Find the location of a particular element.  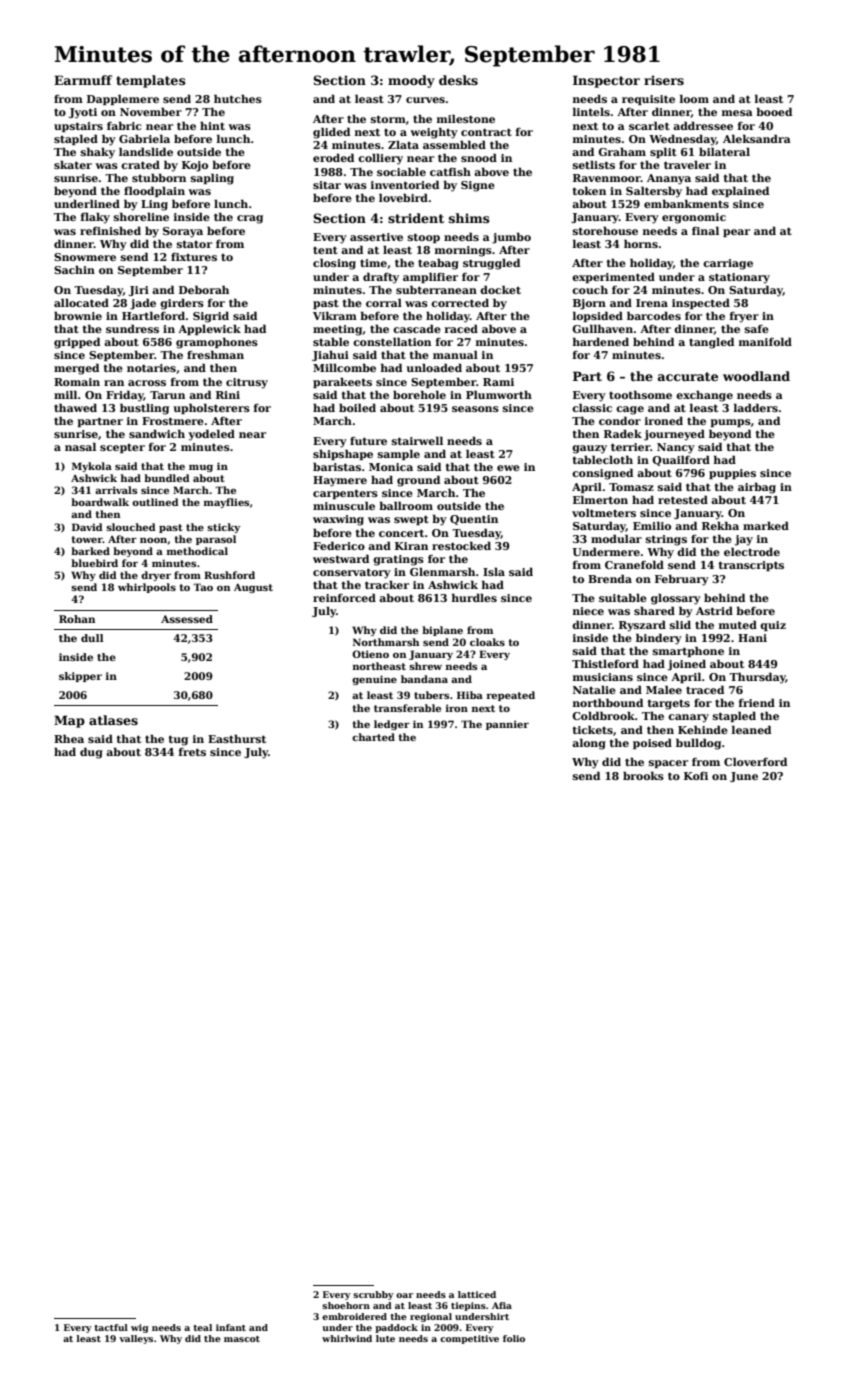

dull is located at coordinates (92, 638).
